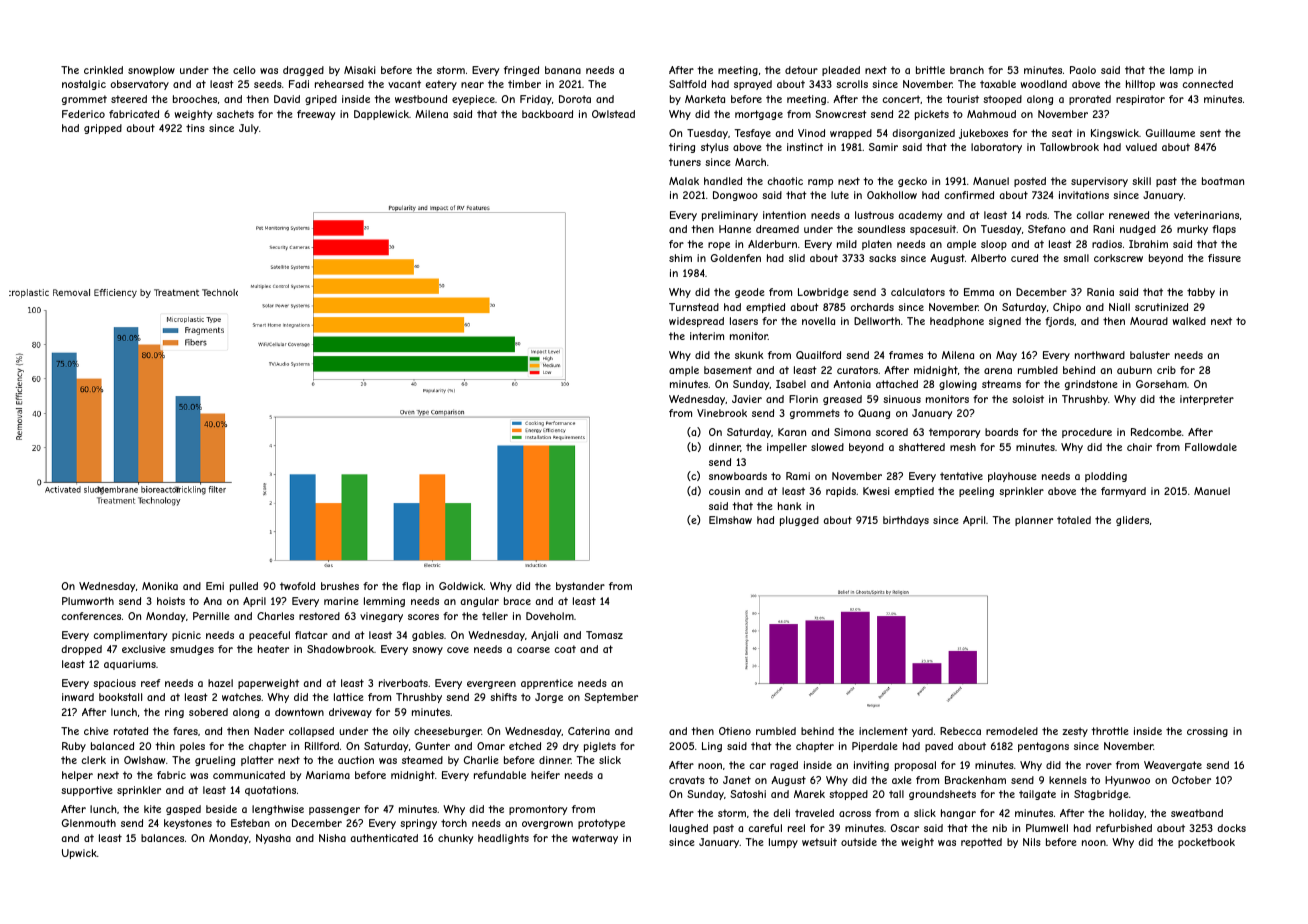 This screenshot has width=1308, height=924. I want to click on lamp, so click(1181, 71).
